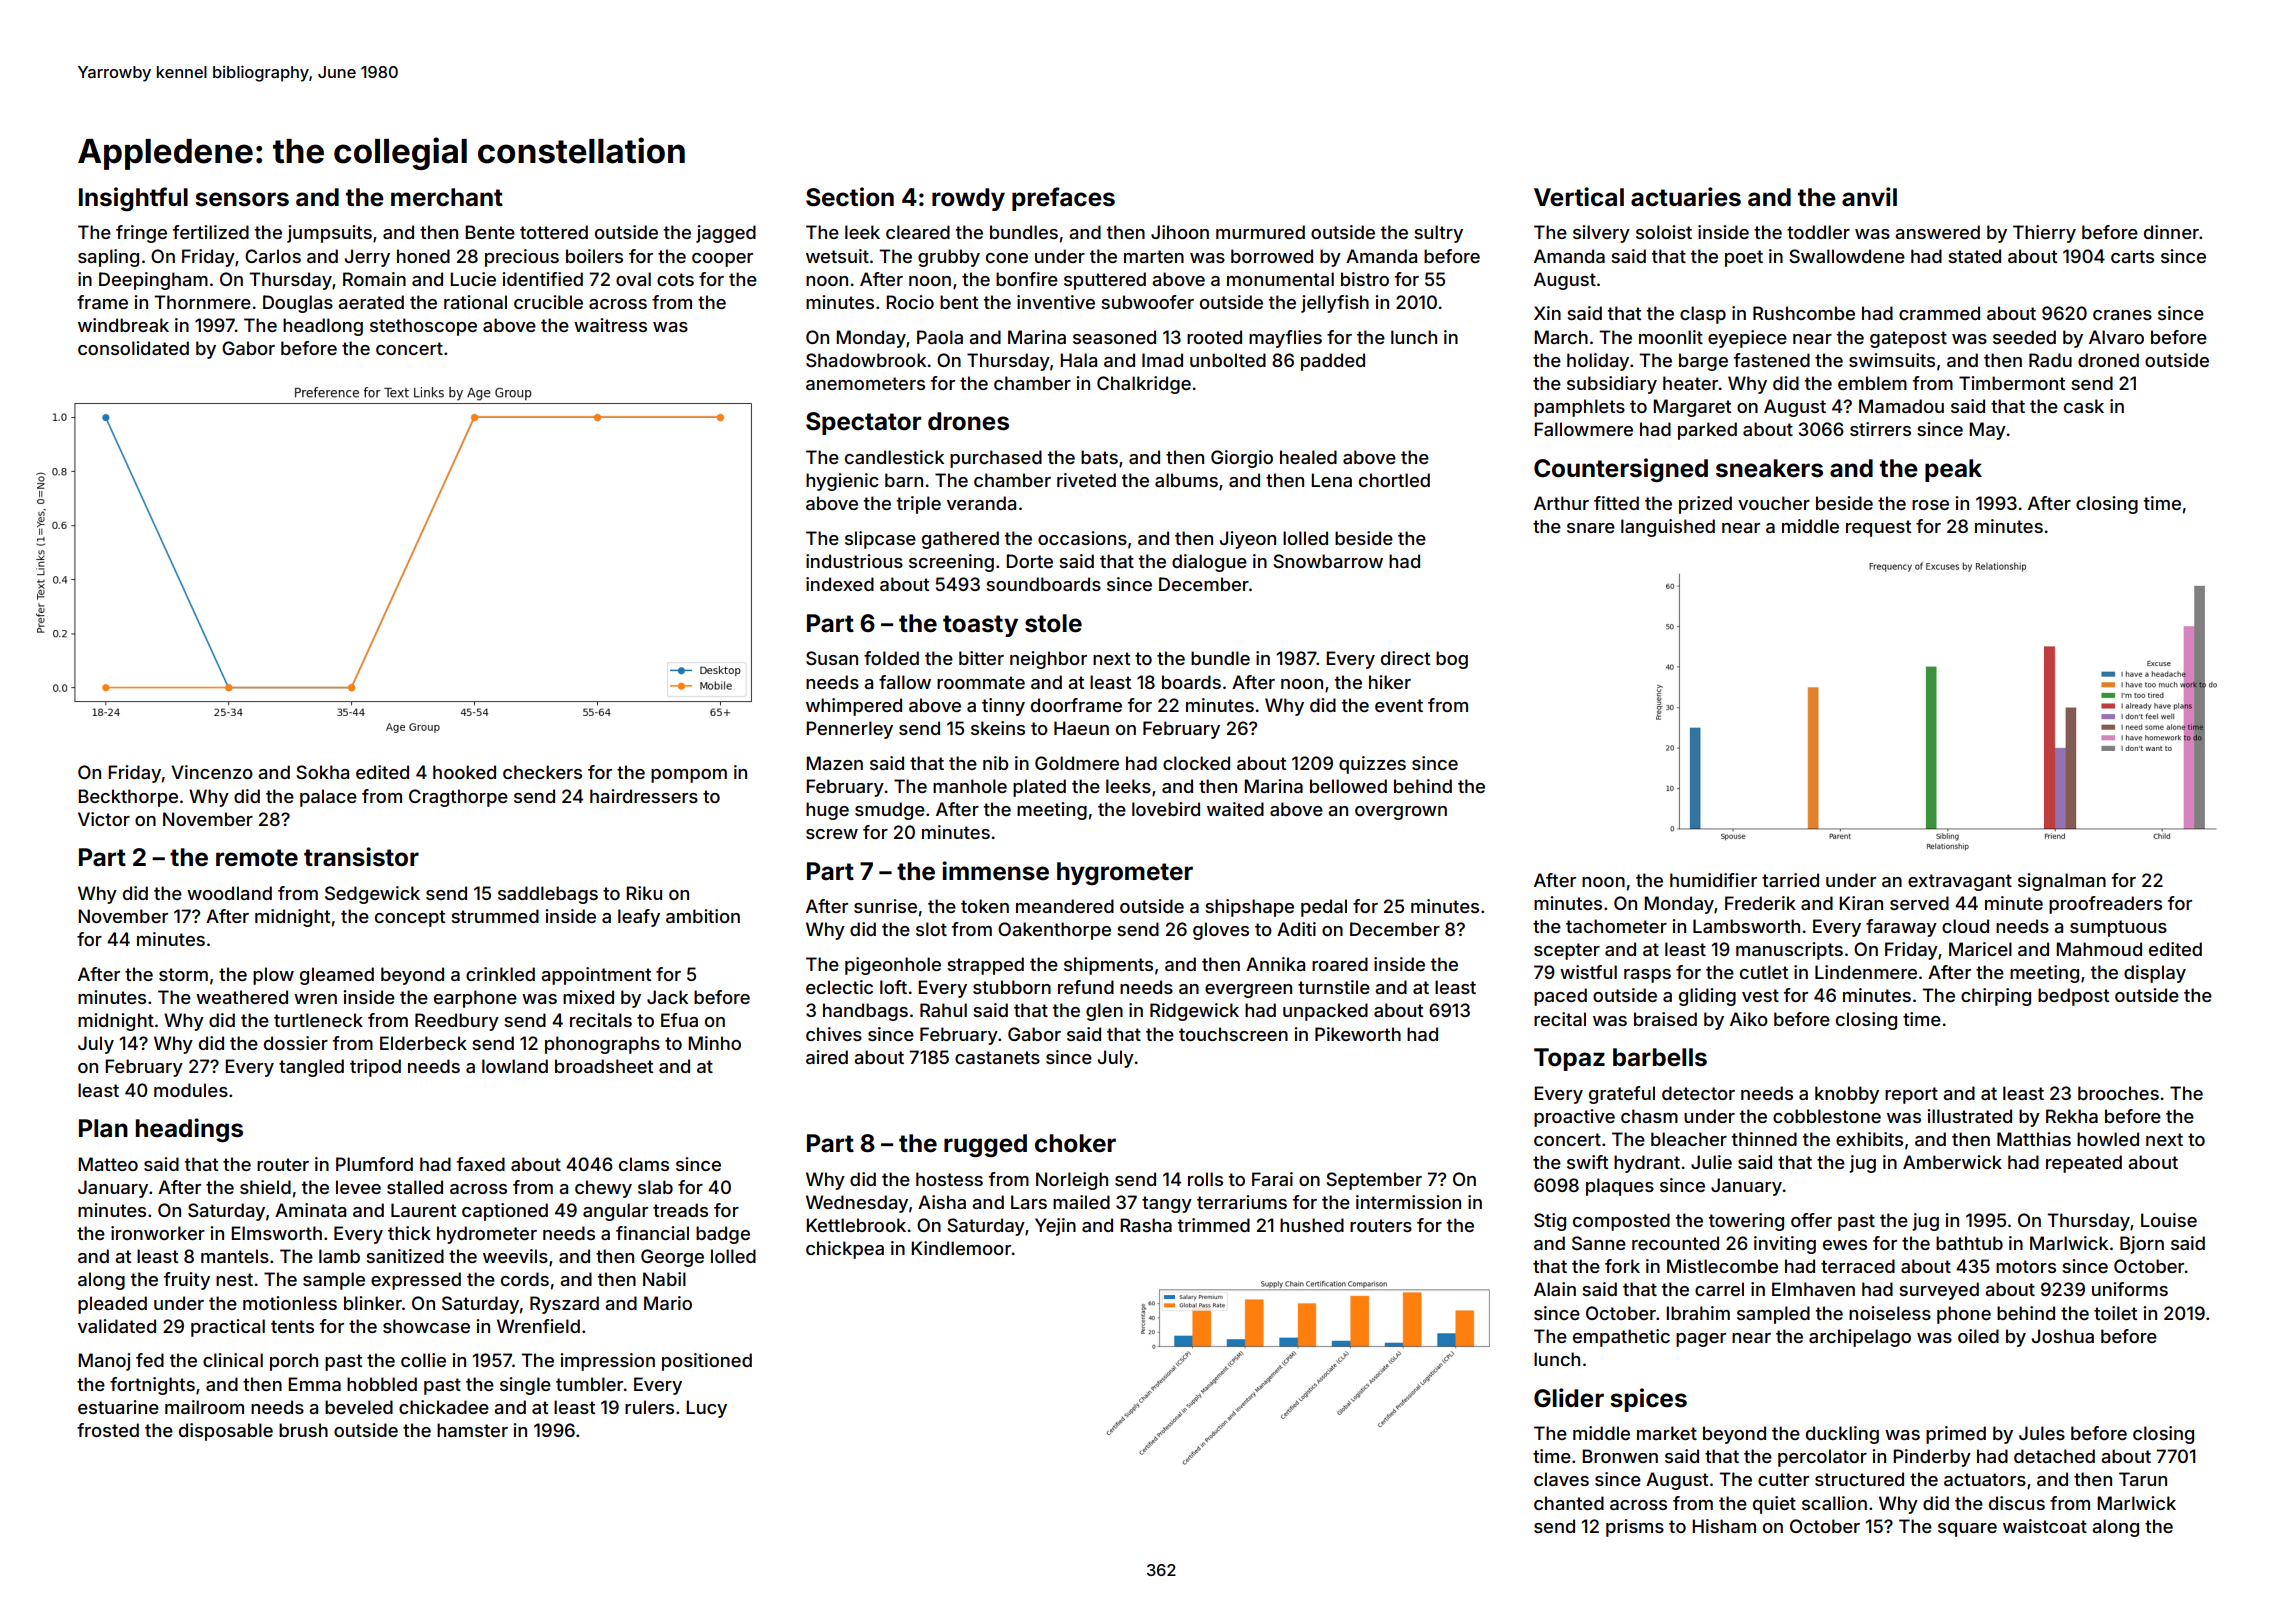 This screenshot has height=1620, width=2292. Describe the element at coordinates (472, 1430) in the screenshot. I see `hamster` at that location.
